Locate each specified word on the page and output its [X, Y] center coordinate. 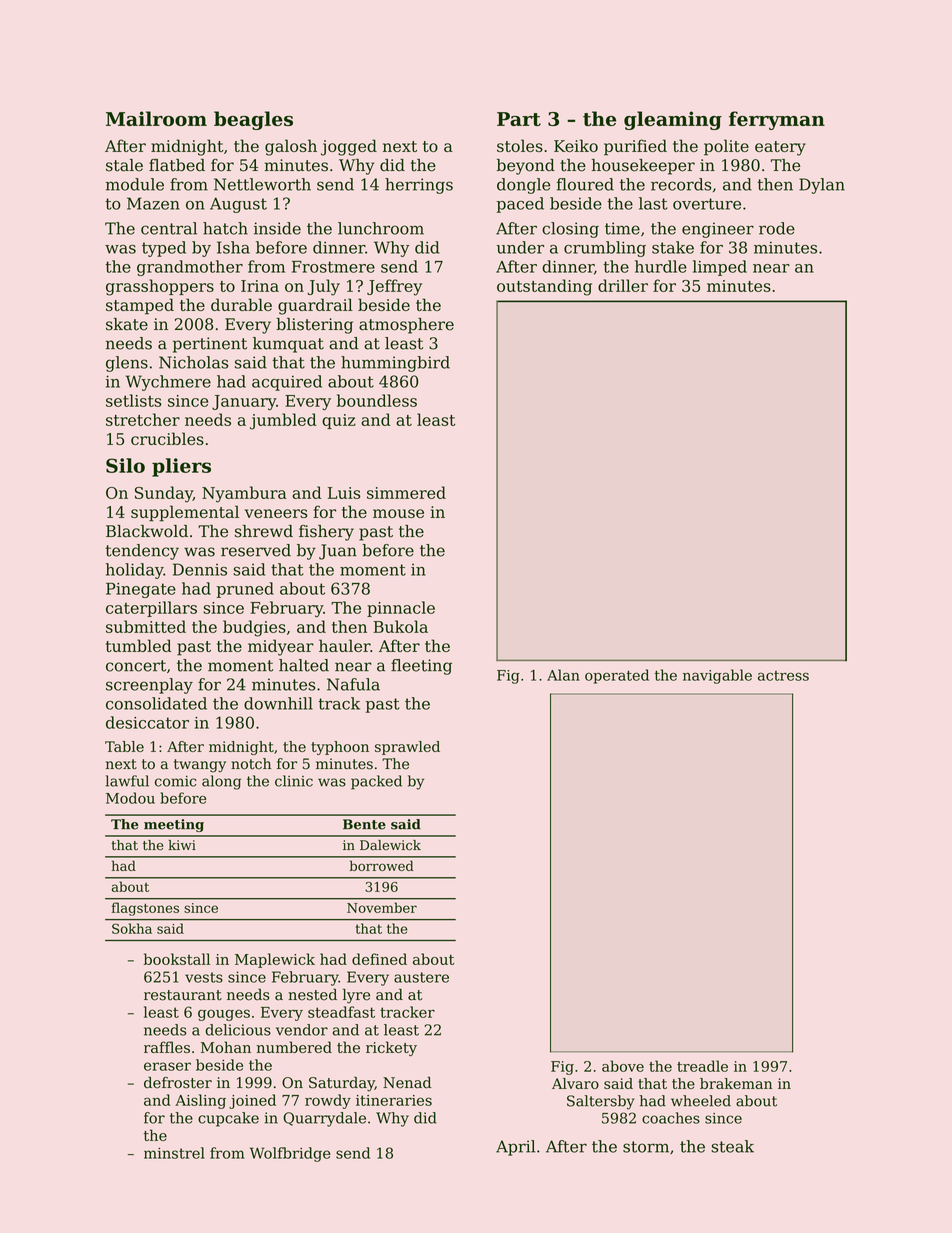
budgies [254, 628]
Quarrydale [324, 1119]
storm [646, 1147]
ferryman [777, 120]
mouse [398, 513]
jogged [349, 147]
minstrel [174, 1153]
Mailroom [156, 118]
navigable [717, 676]
